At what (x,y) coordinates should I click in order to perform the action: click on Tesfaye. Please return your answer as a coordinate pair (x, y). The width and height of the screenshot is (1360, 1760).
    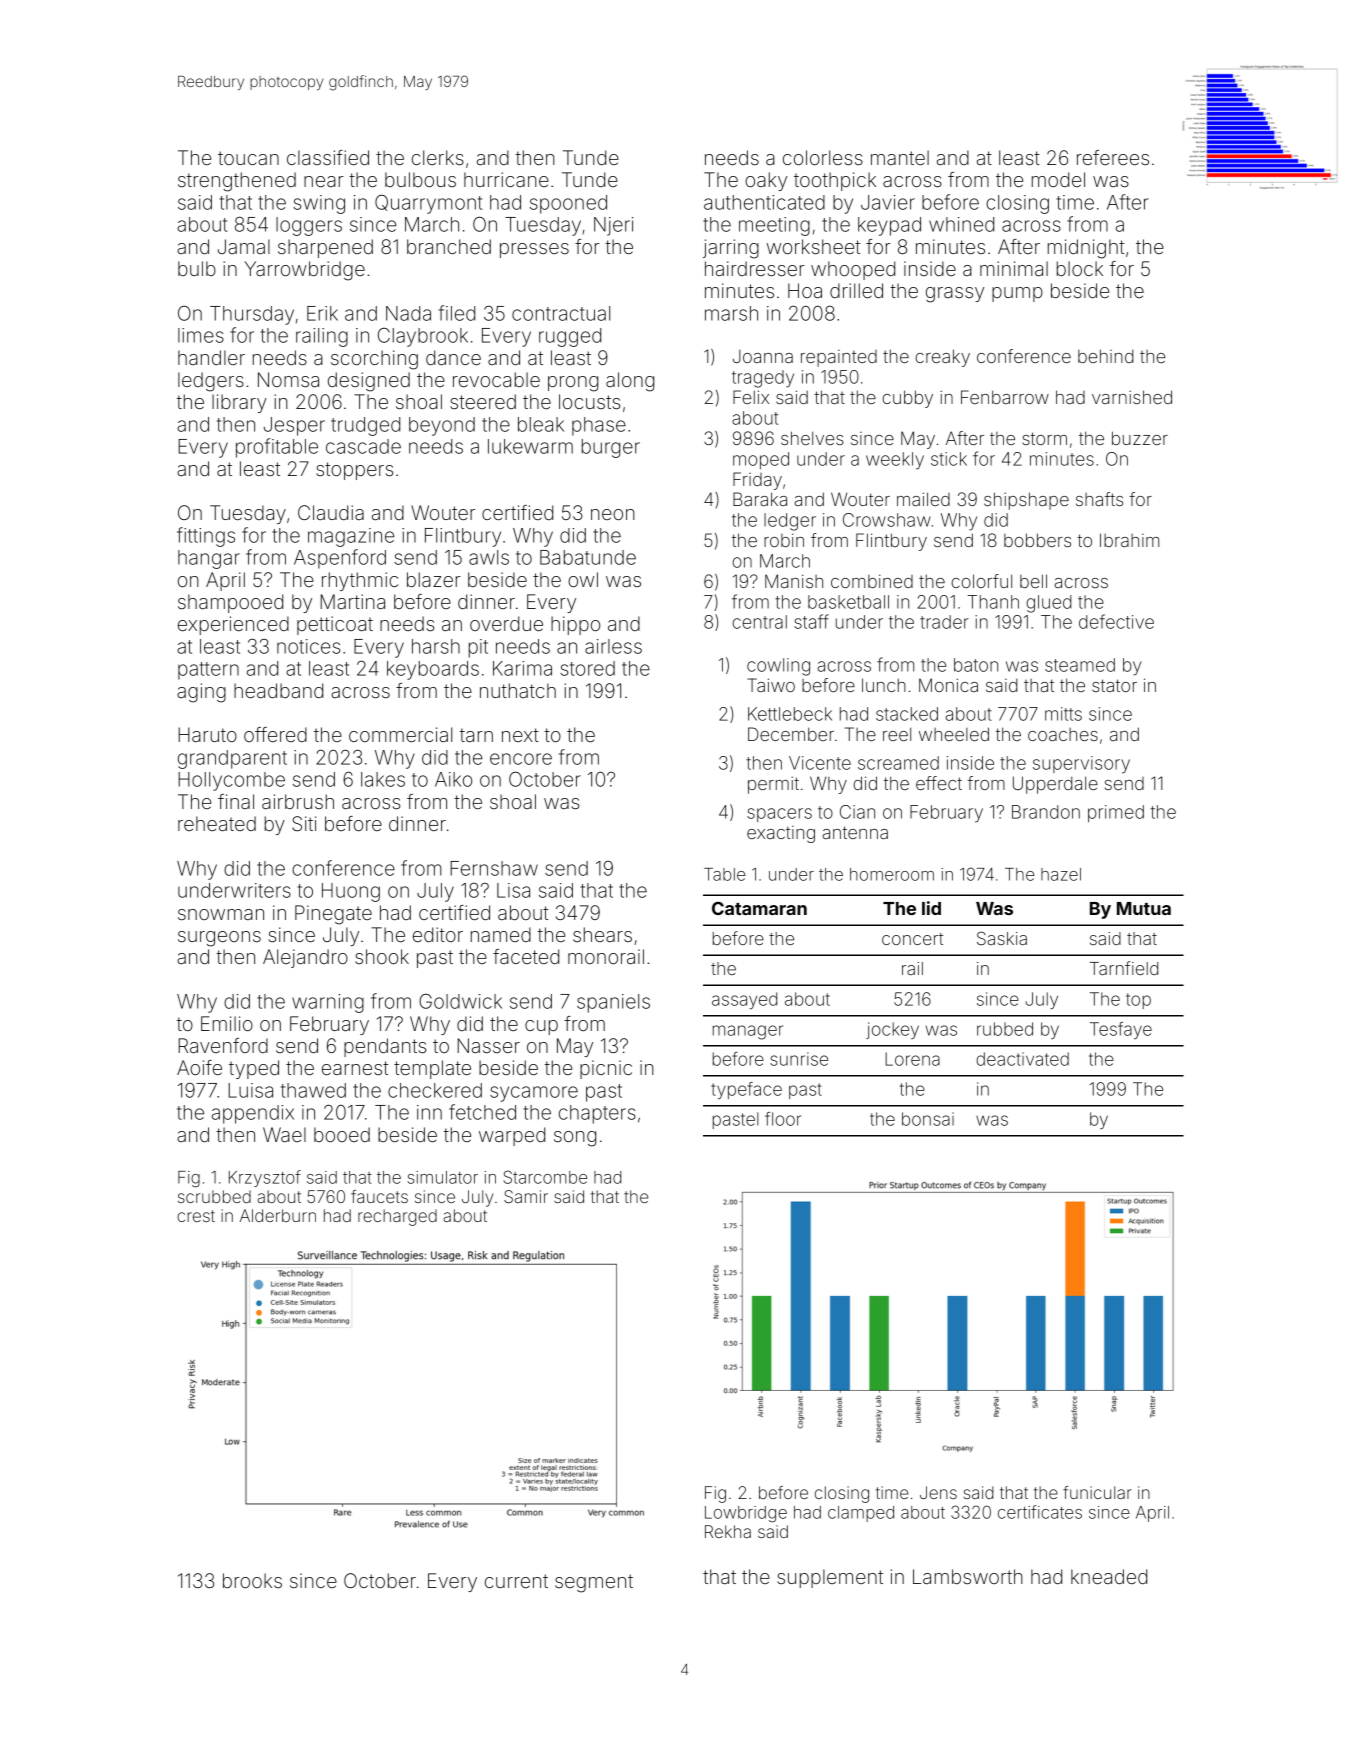
    Looking at the image, I should click on (1121, 1030).
